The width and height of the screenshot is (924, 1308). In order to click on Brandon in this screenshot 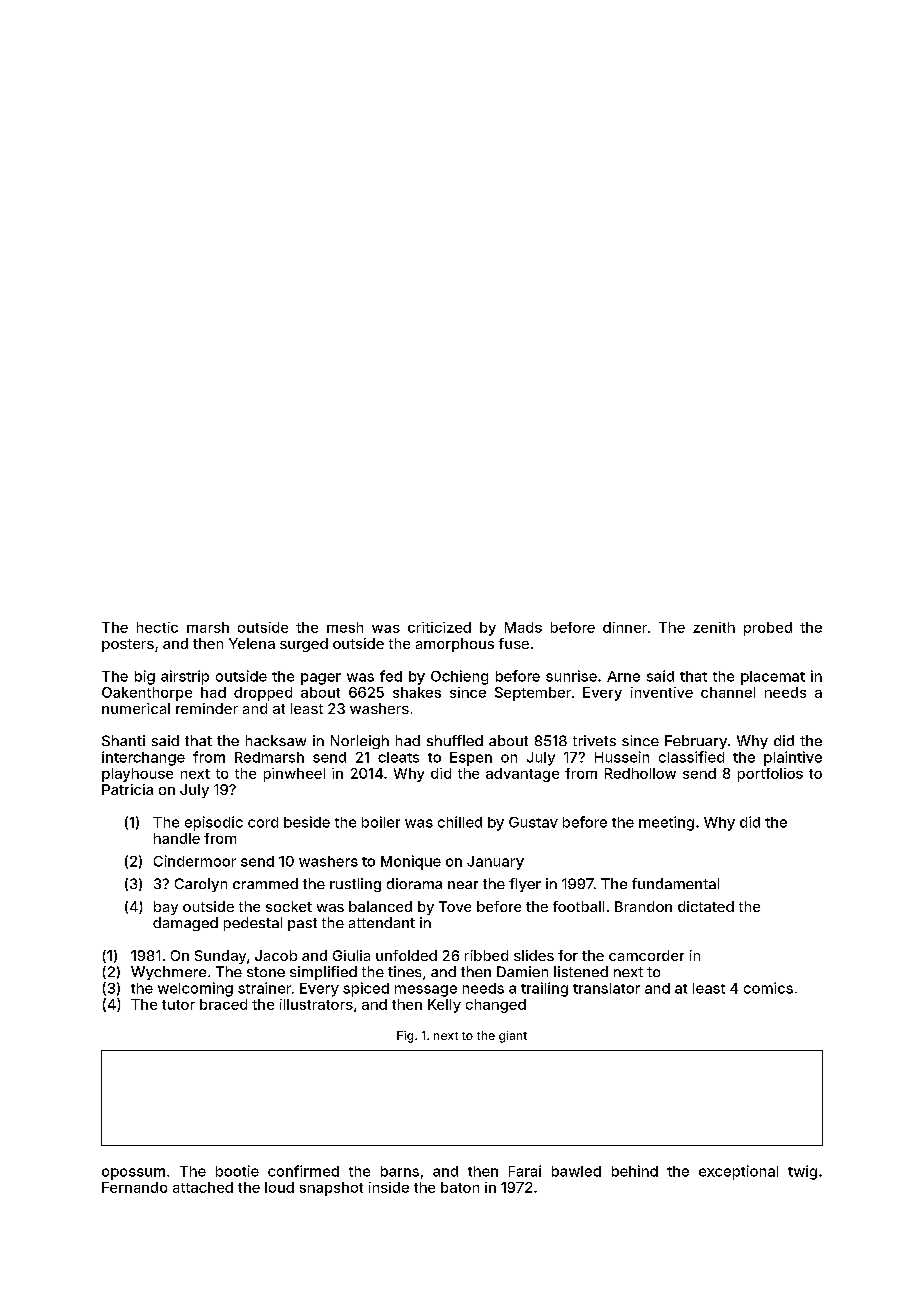, I will do `click(643, 906)`.
